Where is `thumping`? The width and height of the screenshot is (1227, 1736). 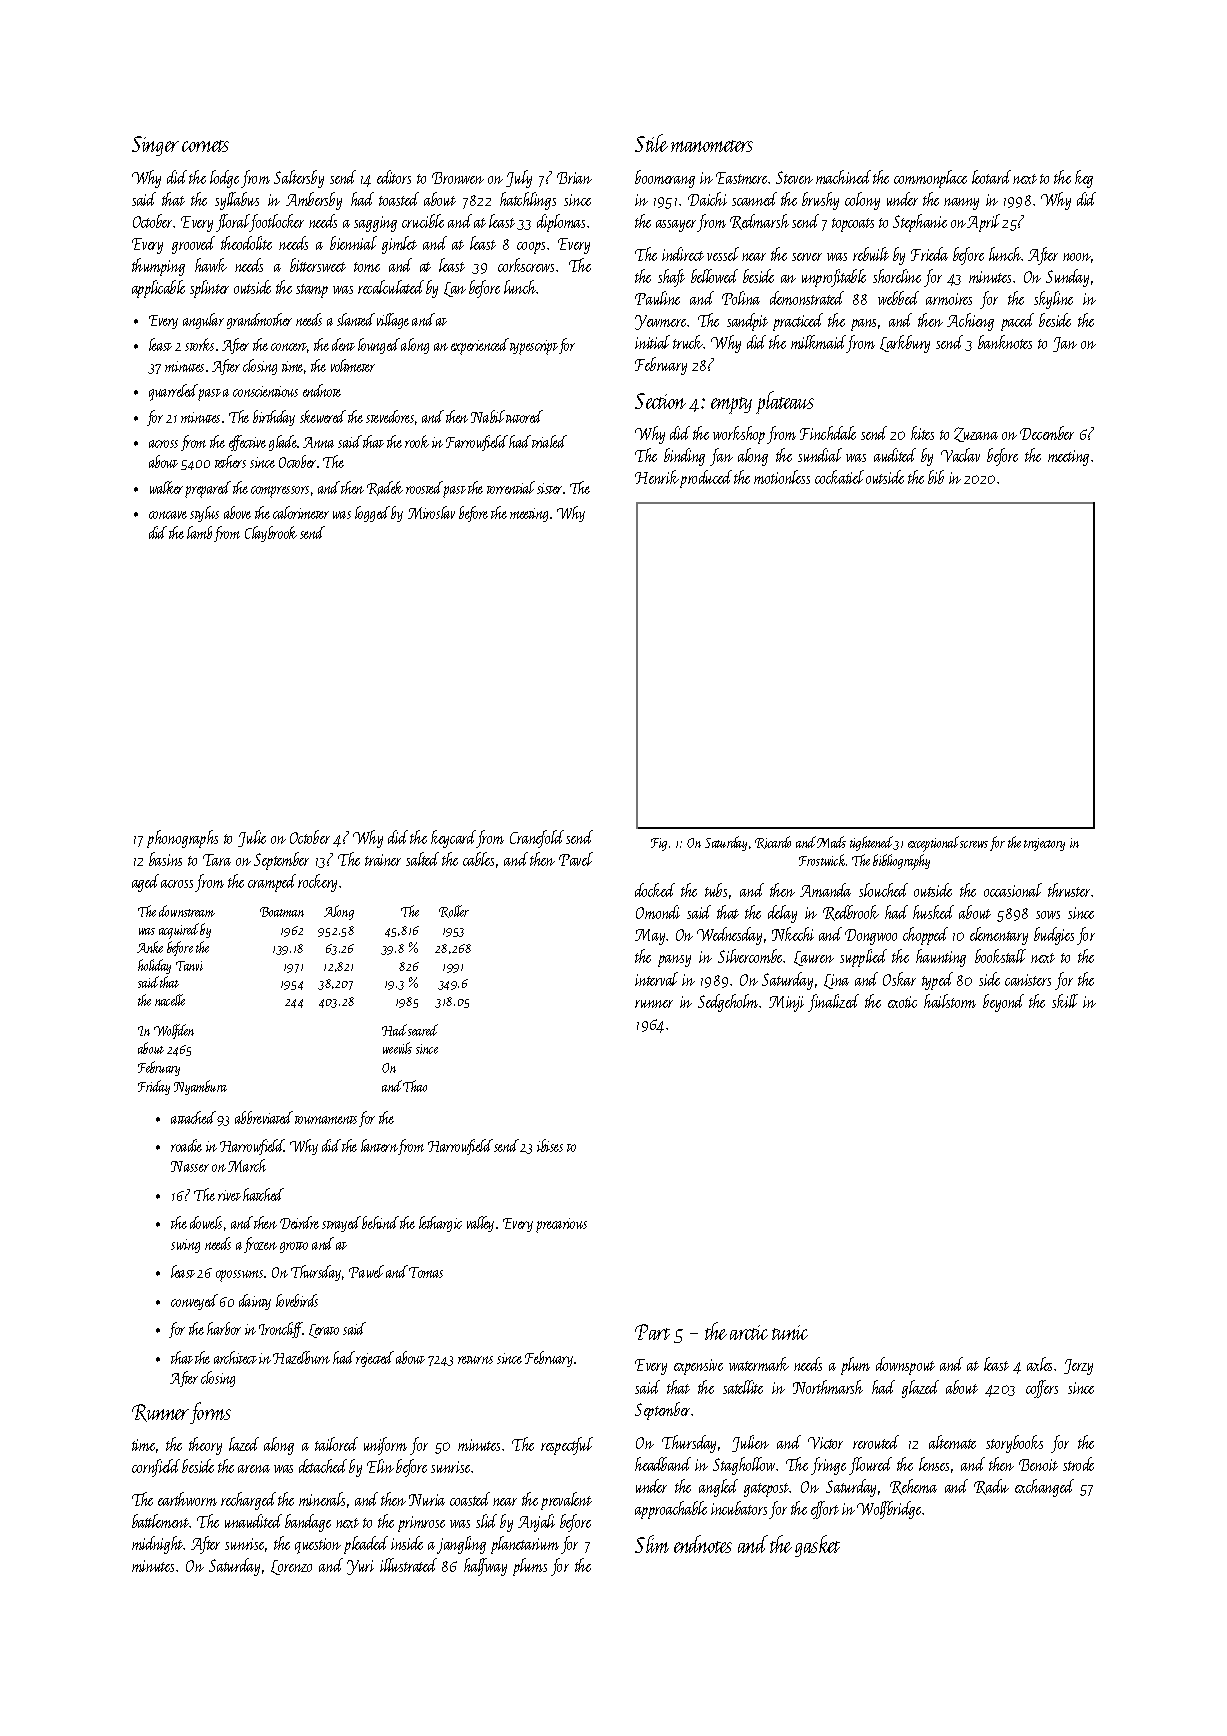
thumping is located at coordinates (158, 267).
